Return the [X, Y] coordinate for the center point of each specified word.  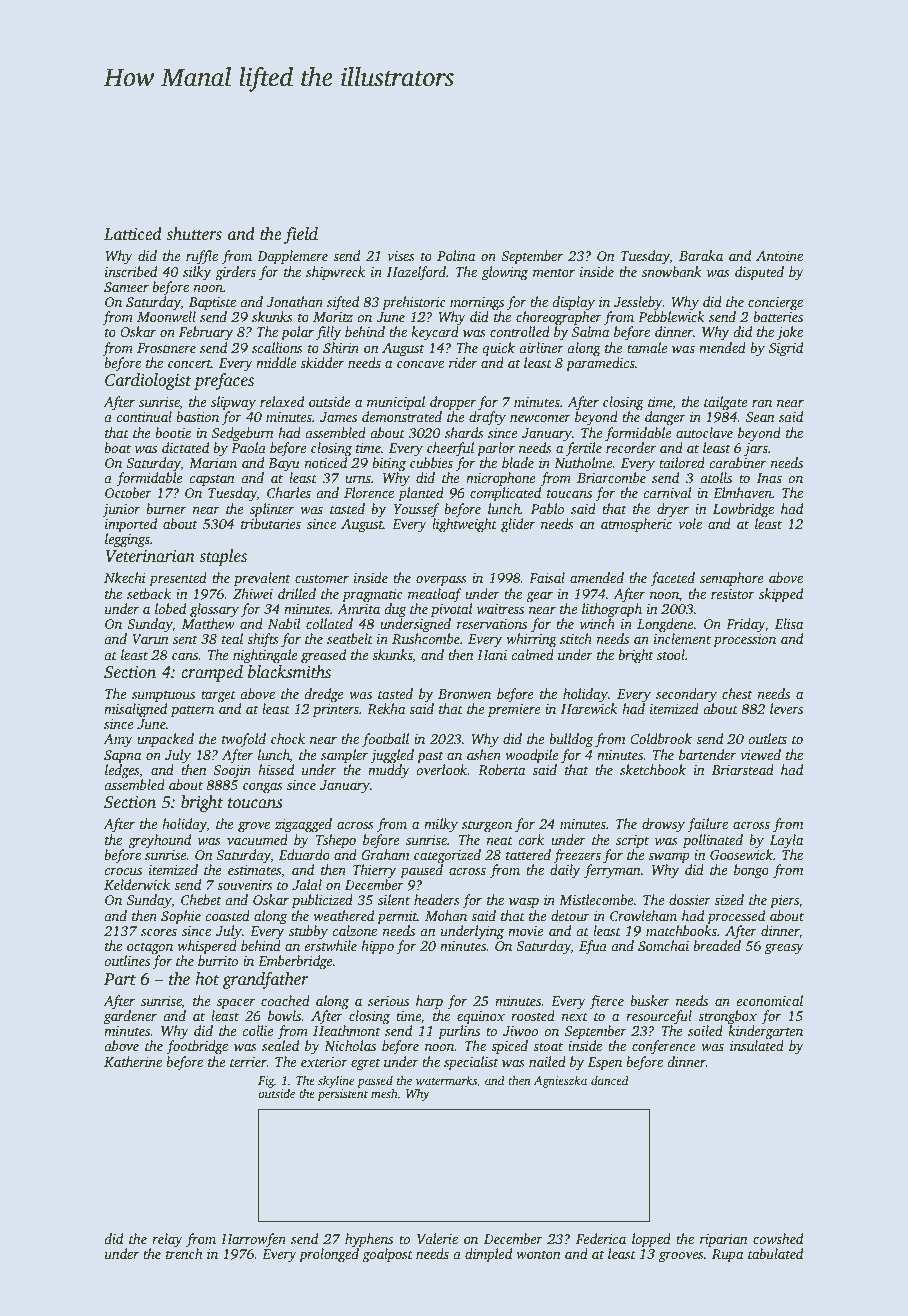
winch [597, 623]
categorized [447, 856]
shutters [194, 234]
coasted [227, 915]
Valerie [437, 1238]
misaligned [135, 710]
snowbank [672, 271]
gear [539, 597]
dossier [690, 899]
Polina [456, 255]
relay [167, 1240]
